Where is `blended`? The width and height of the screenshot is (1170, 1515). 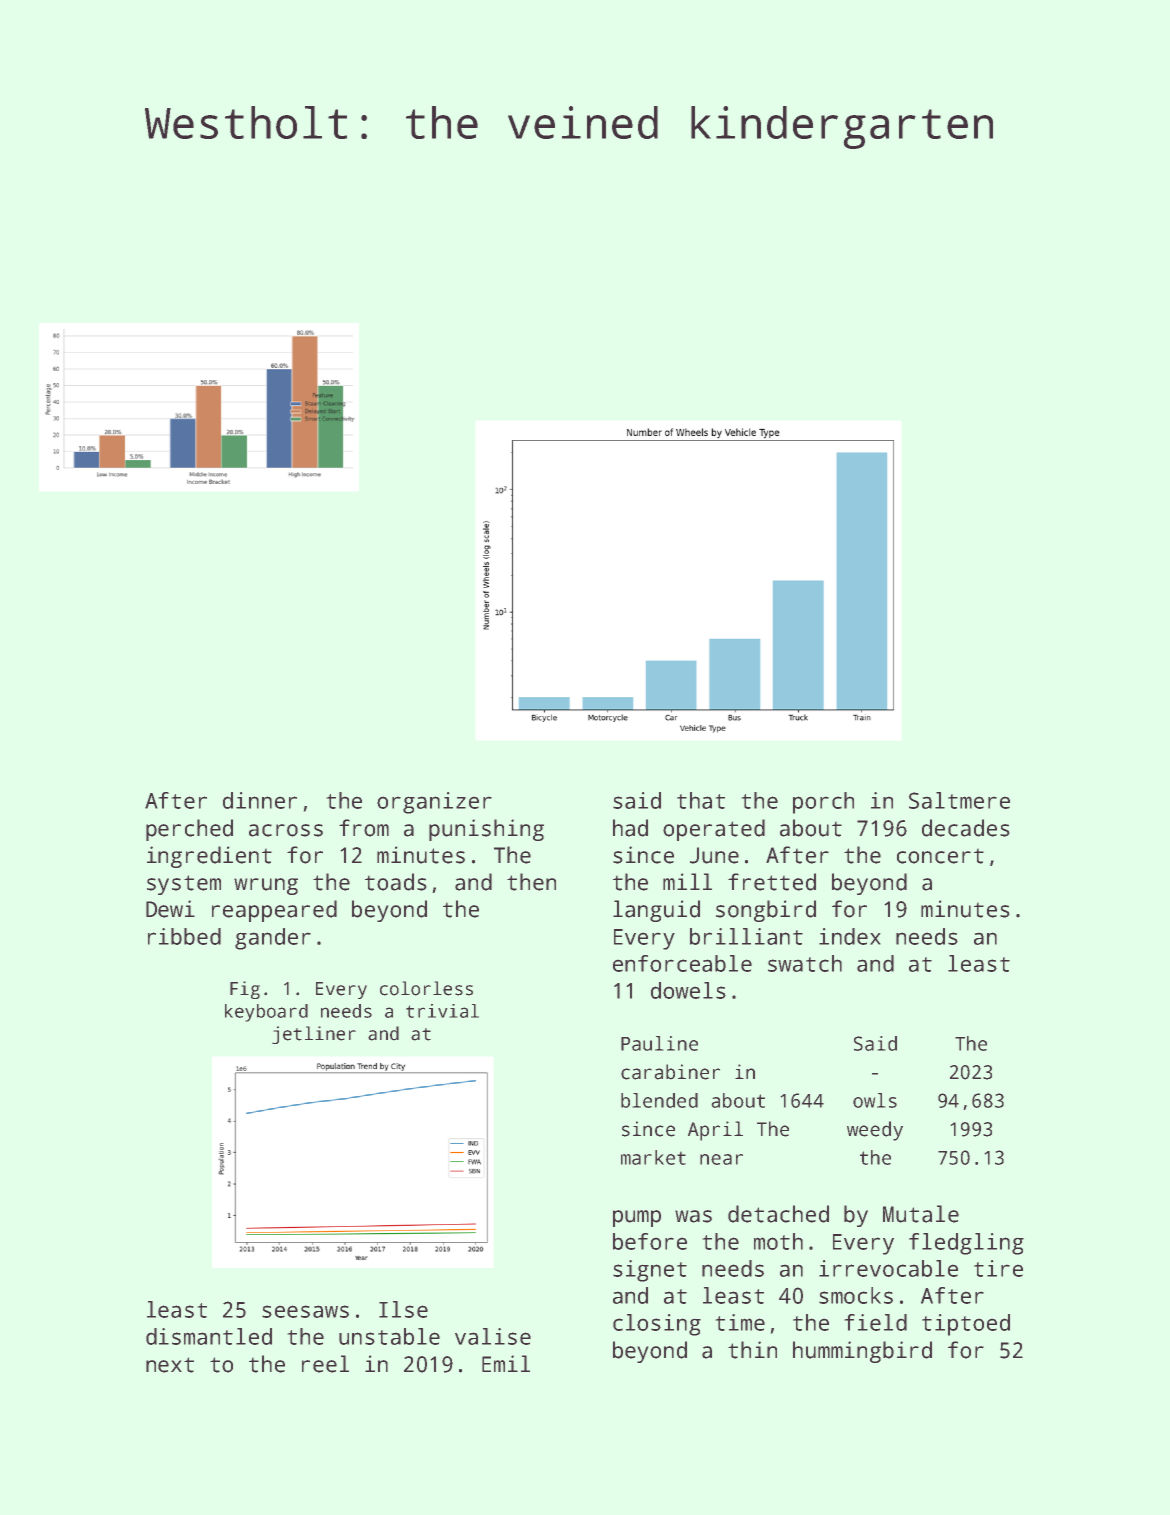 blended is located at coordinates (659, 1100).
